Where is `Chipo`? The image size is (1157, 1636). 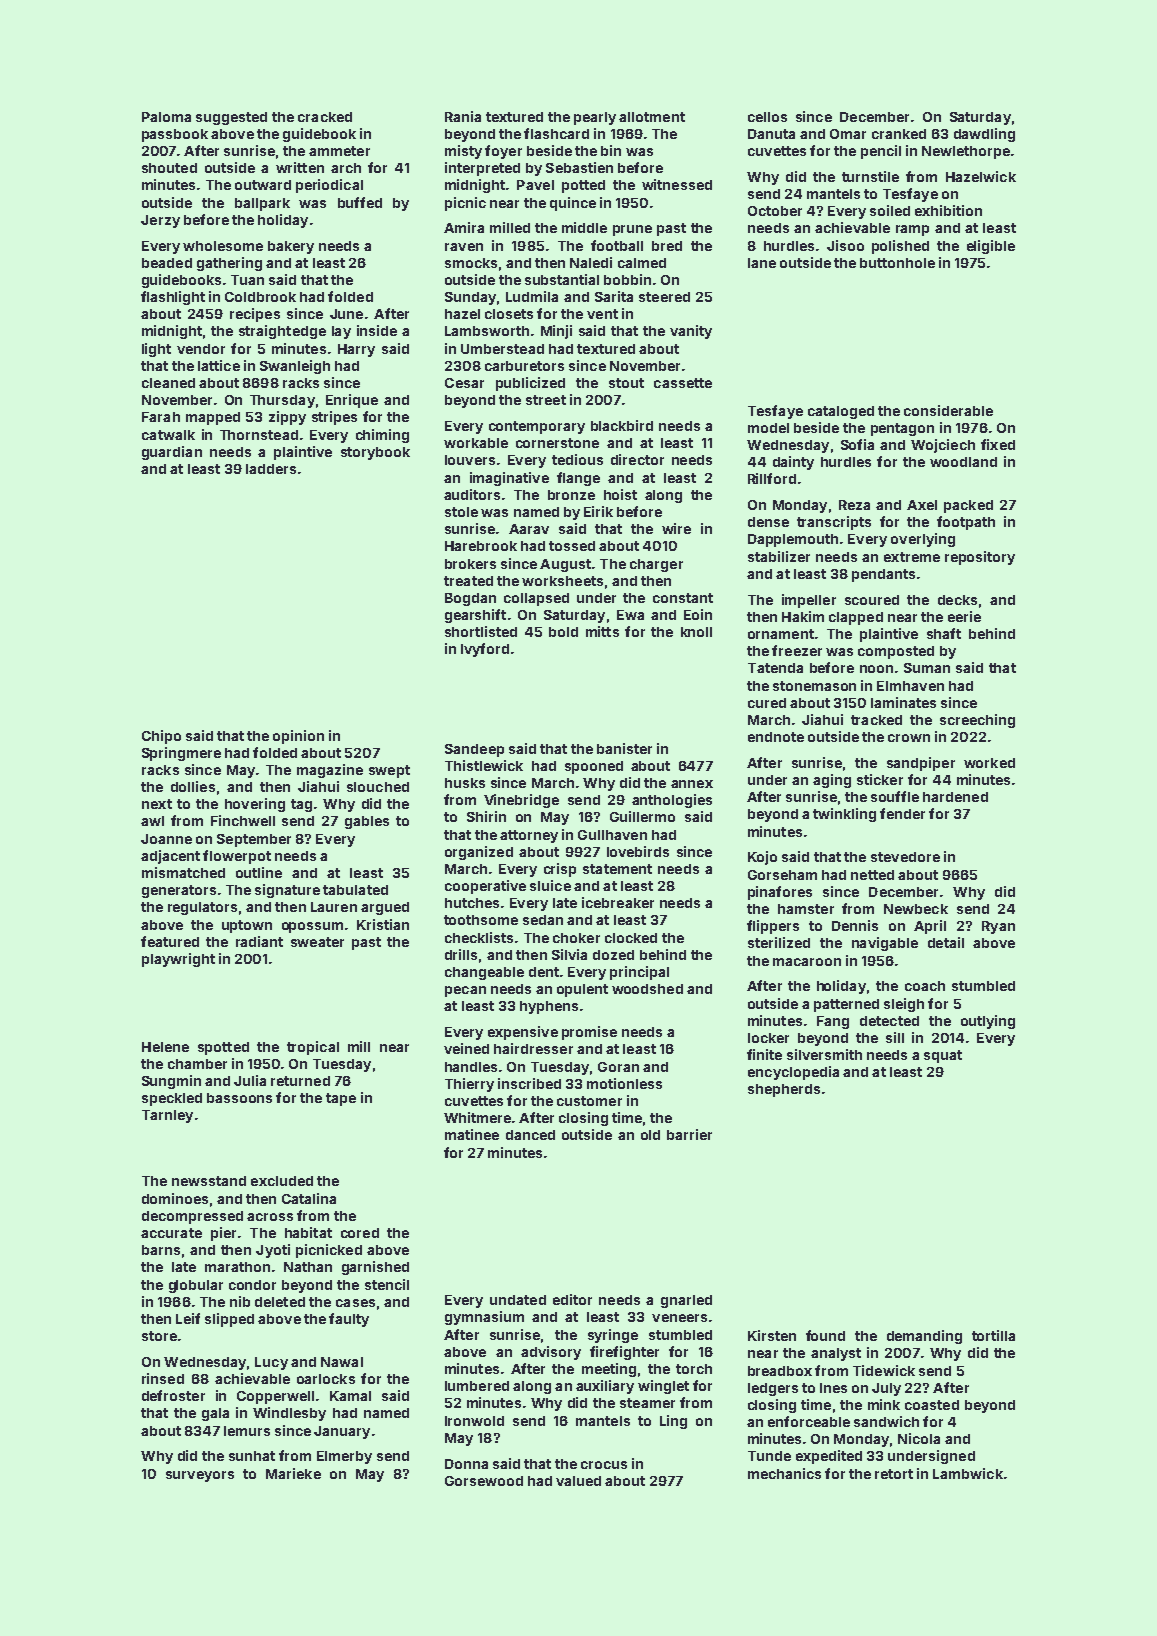
Chipo is located at coordinates (161, 737).
